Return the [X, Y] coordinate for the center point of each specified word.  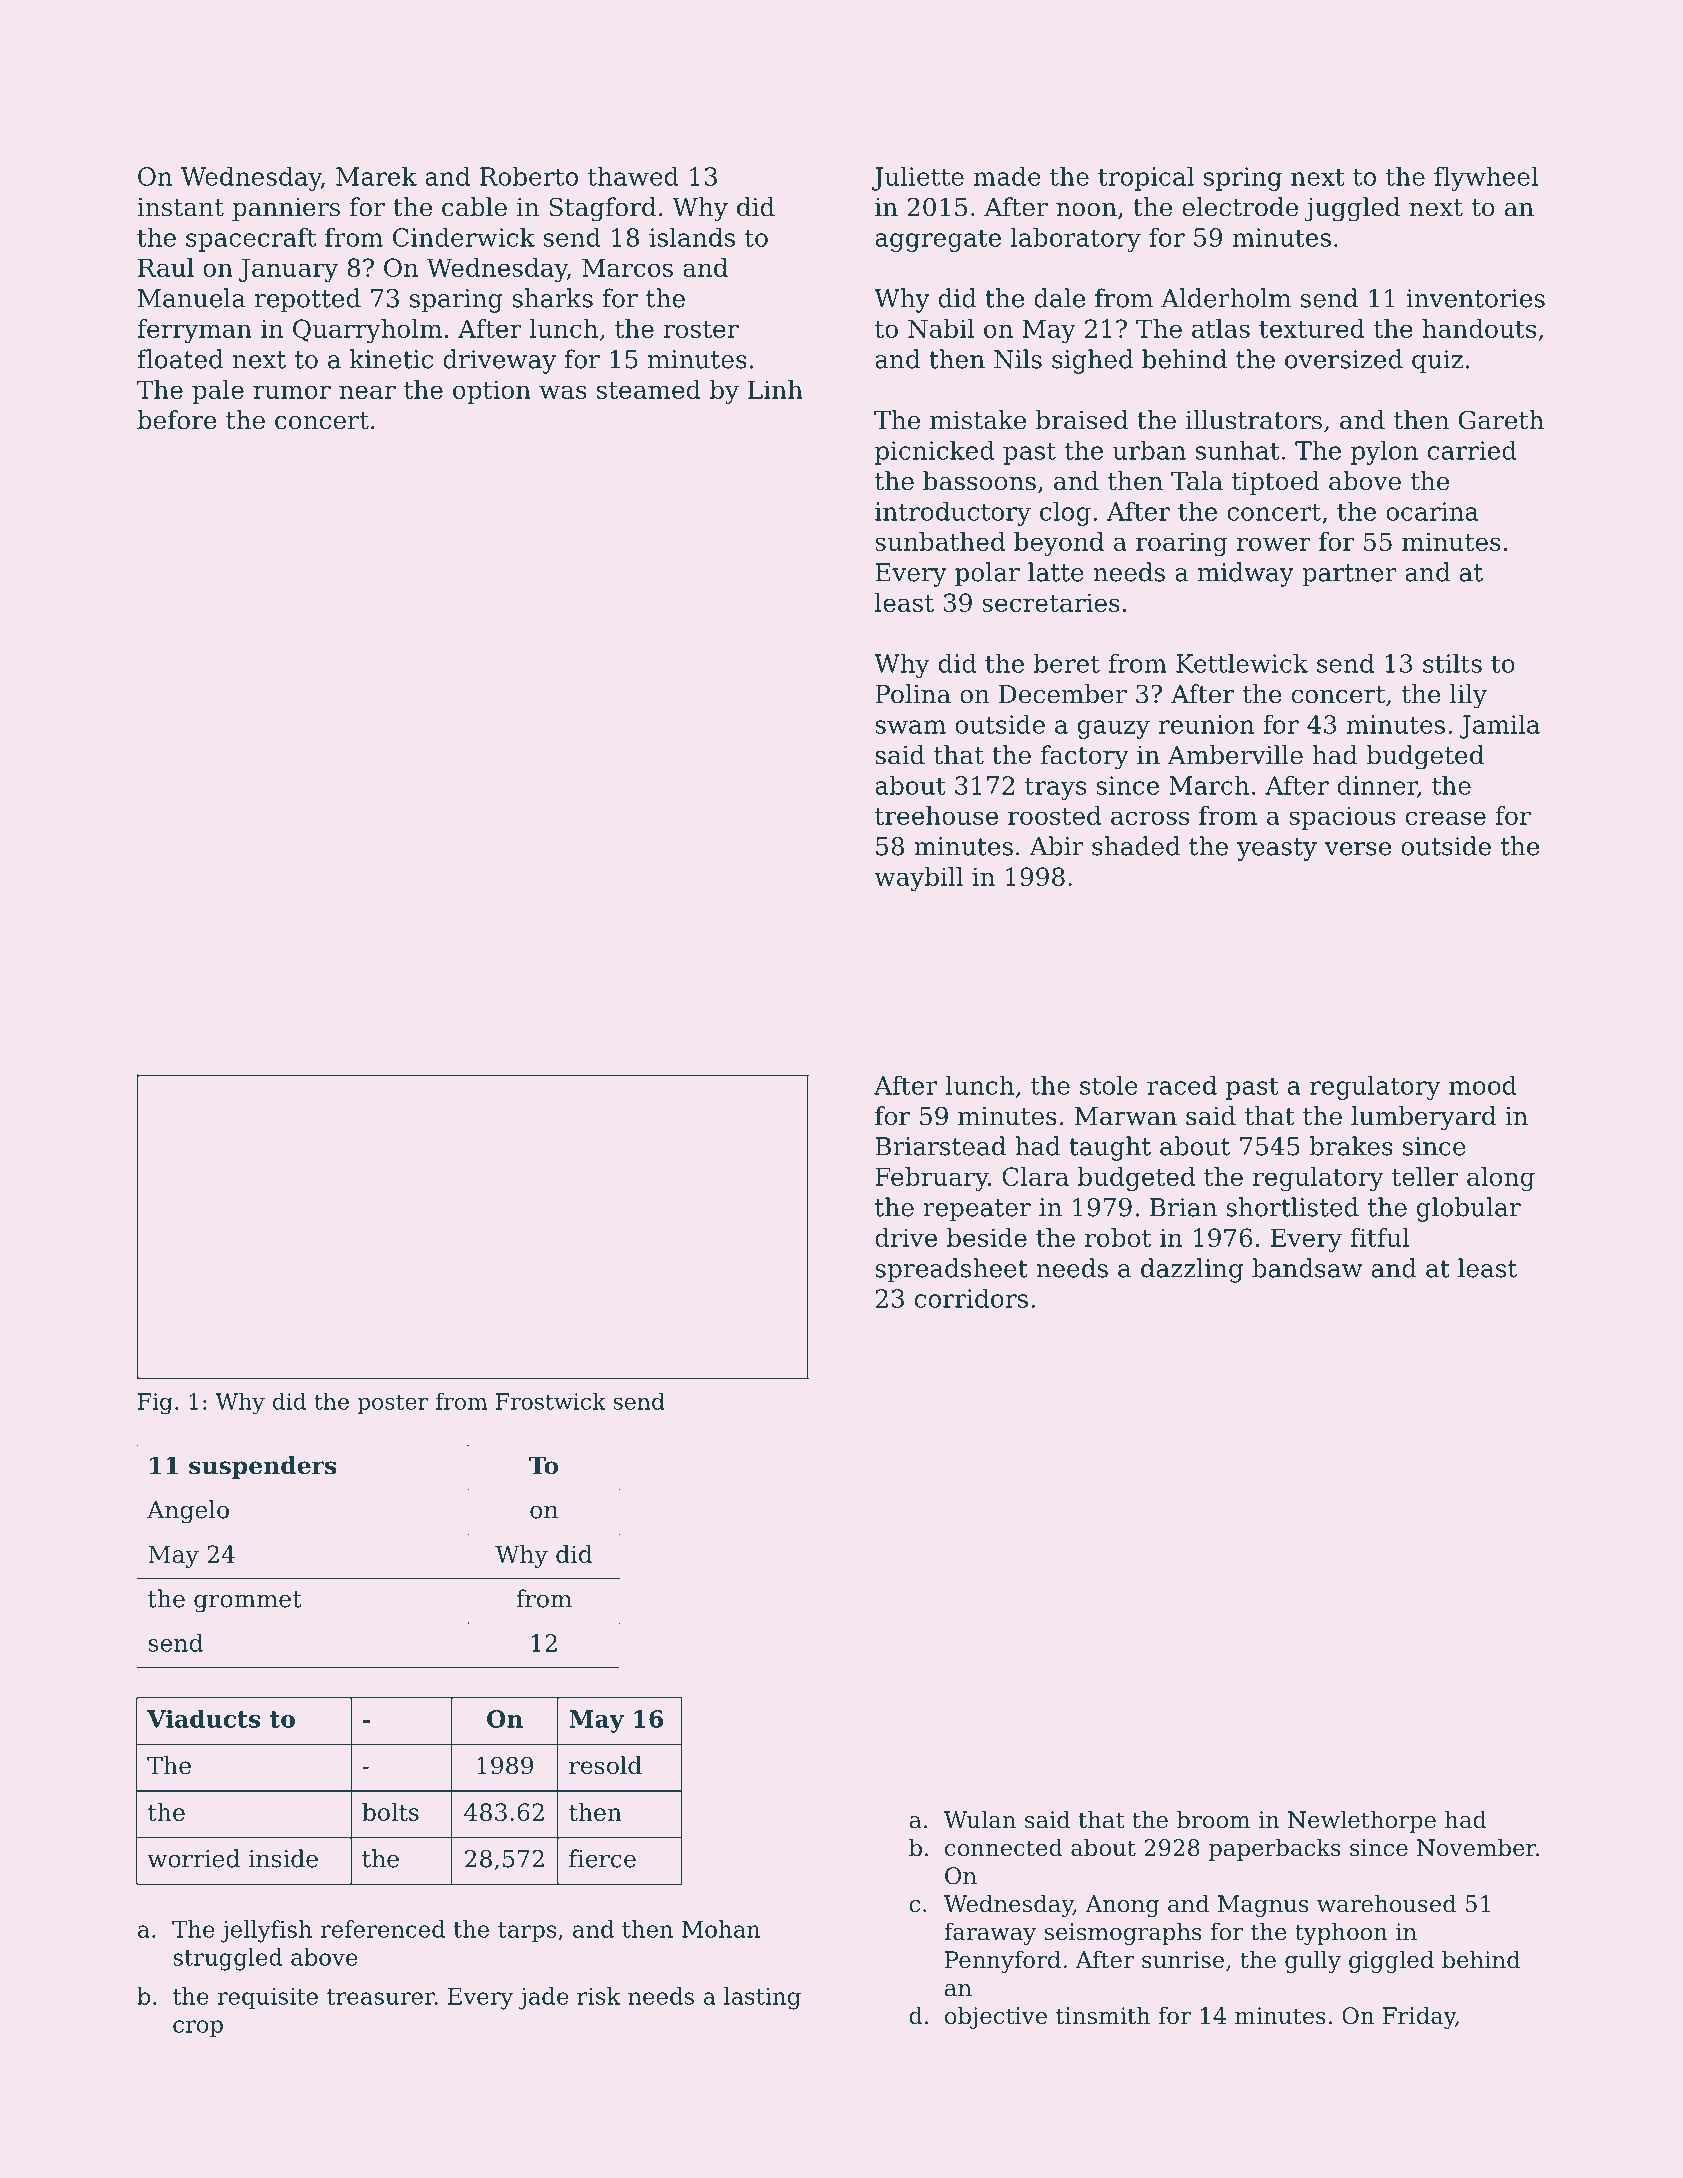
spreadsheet [951, 1270]
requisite [267, 1998]
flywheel [1486, 179]
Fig [155, 1404]
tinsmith [1103, 2015]
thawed [633, 176]
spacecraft [251, 239]
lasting [762, 1998]
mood [1483, 1085]
